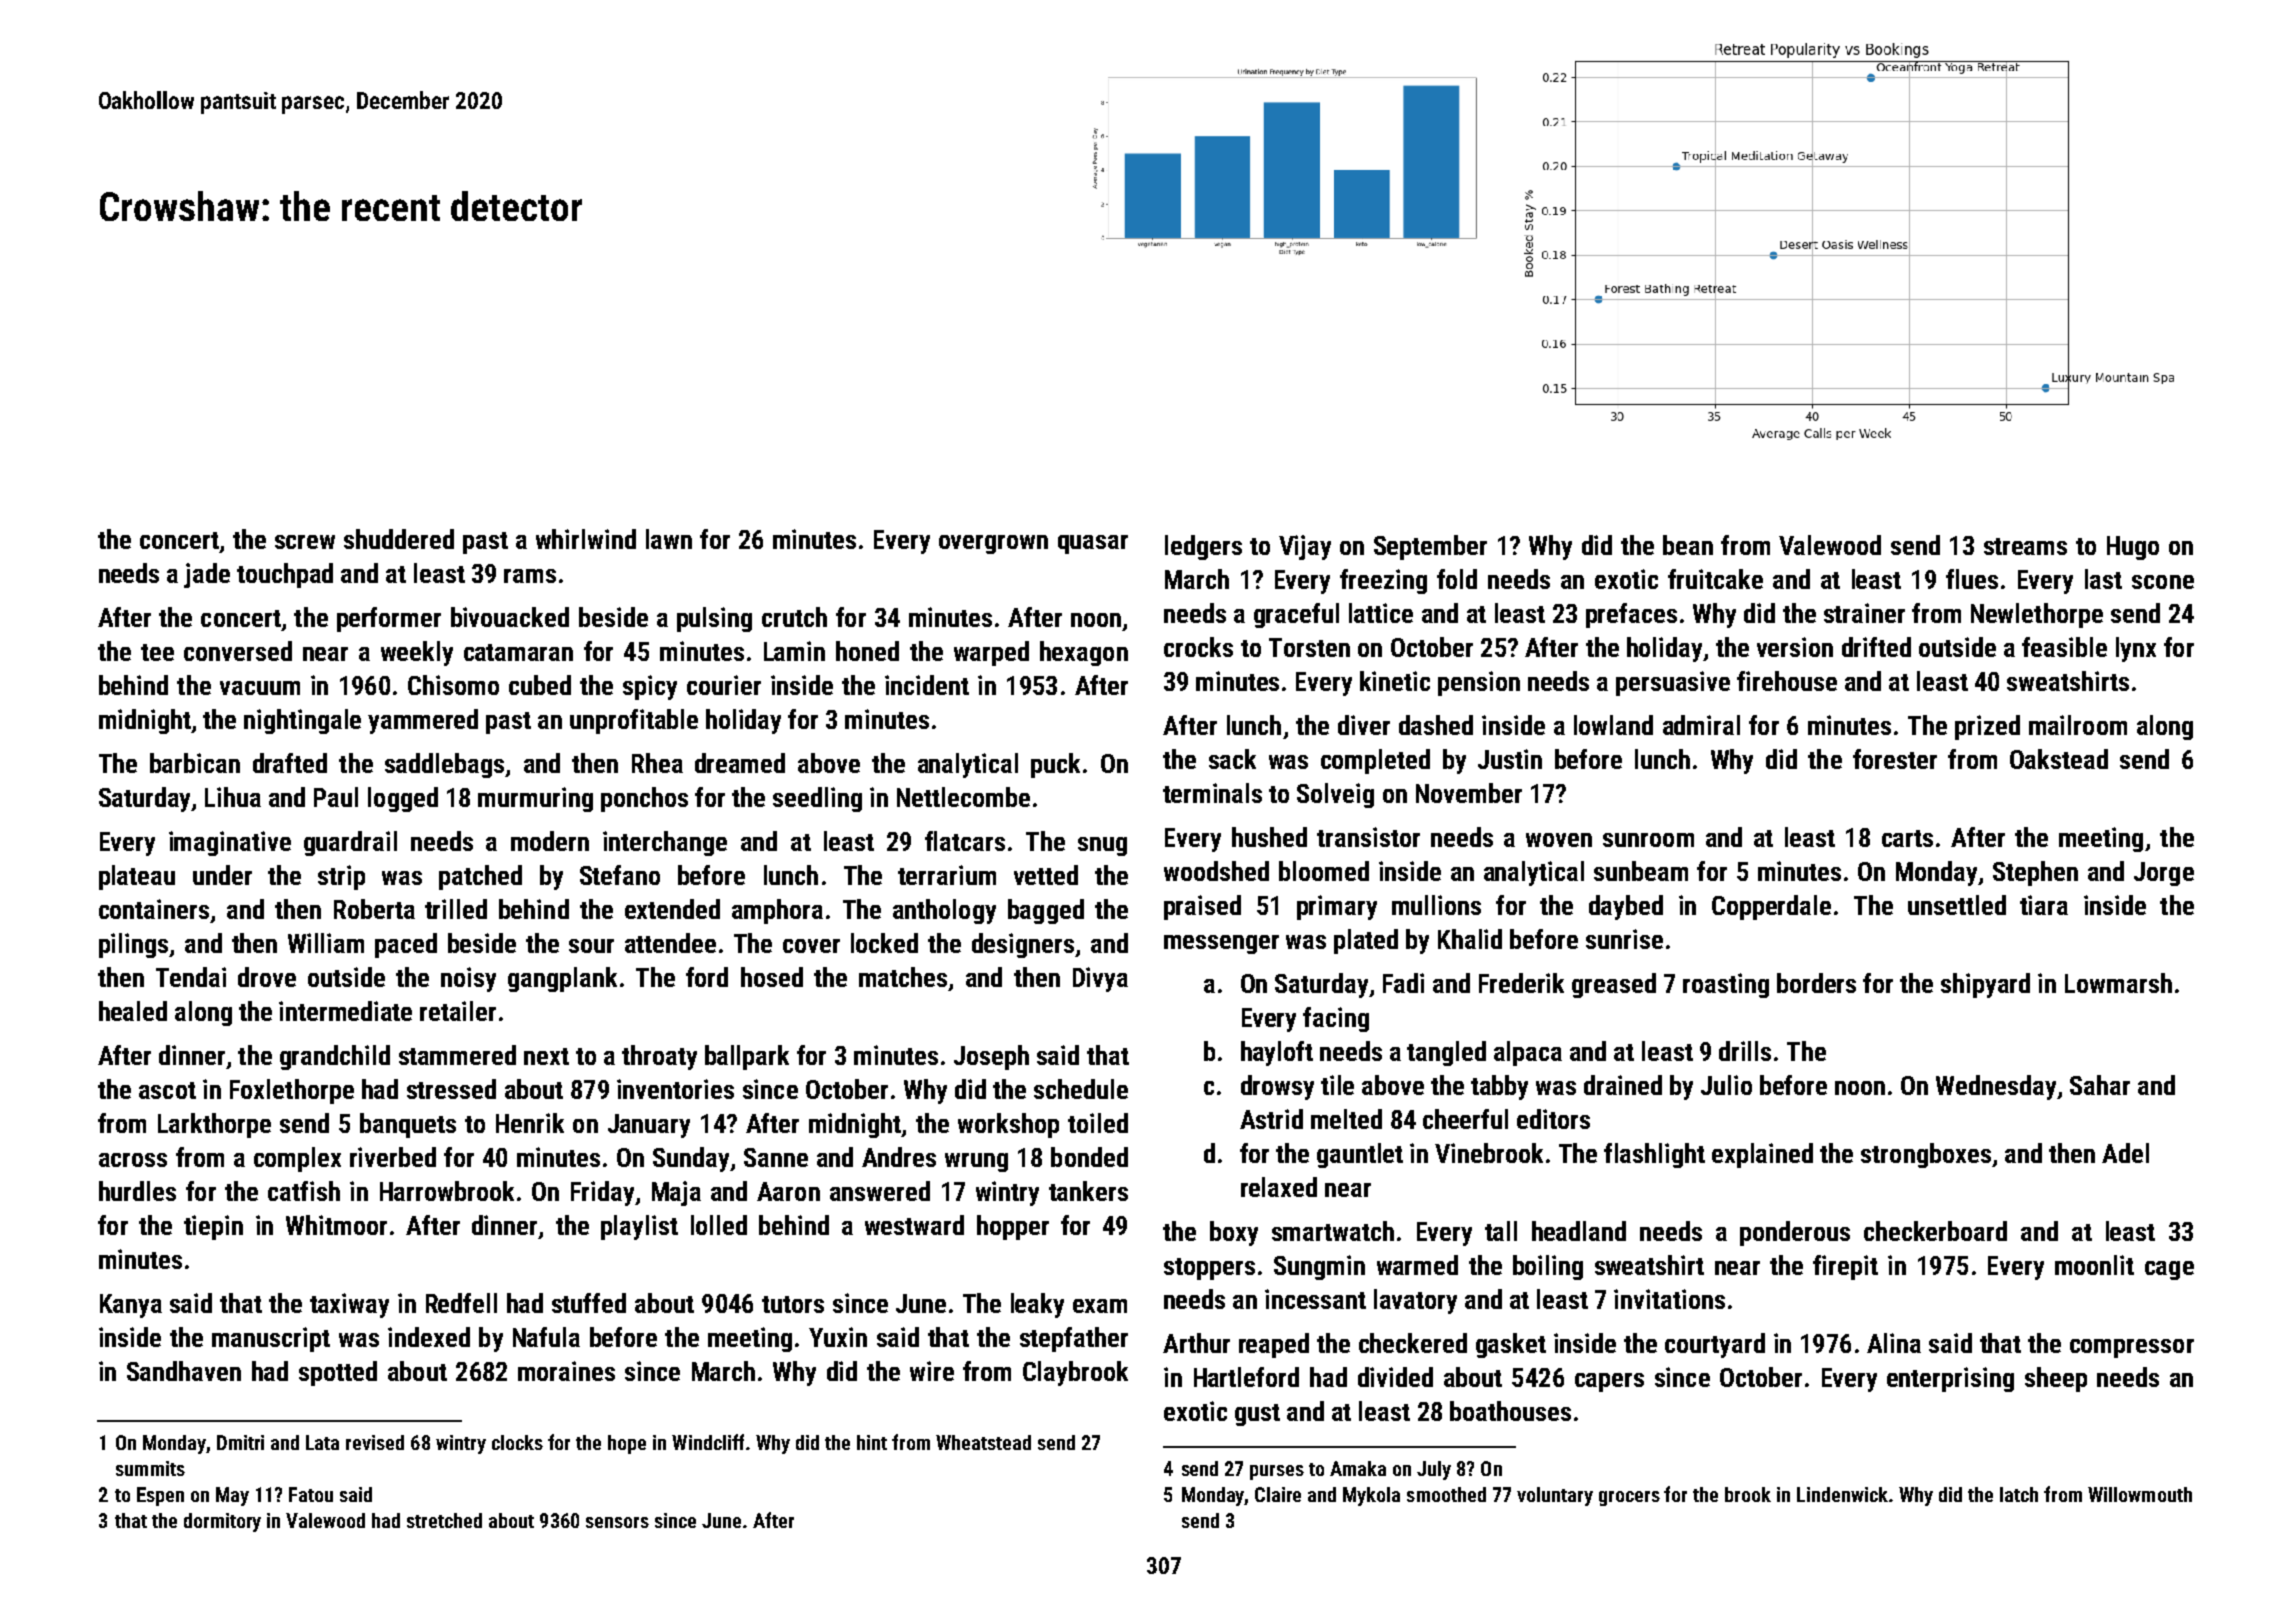  Describe the element at coordinates (150, 1468) in the screenshot. I see `summits` at that location.
